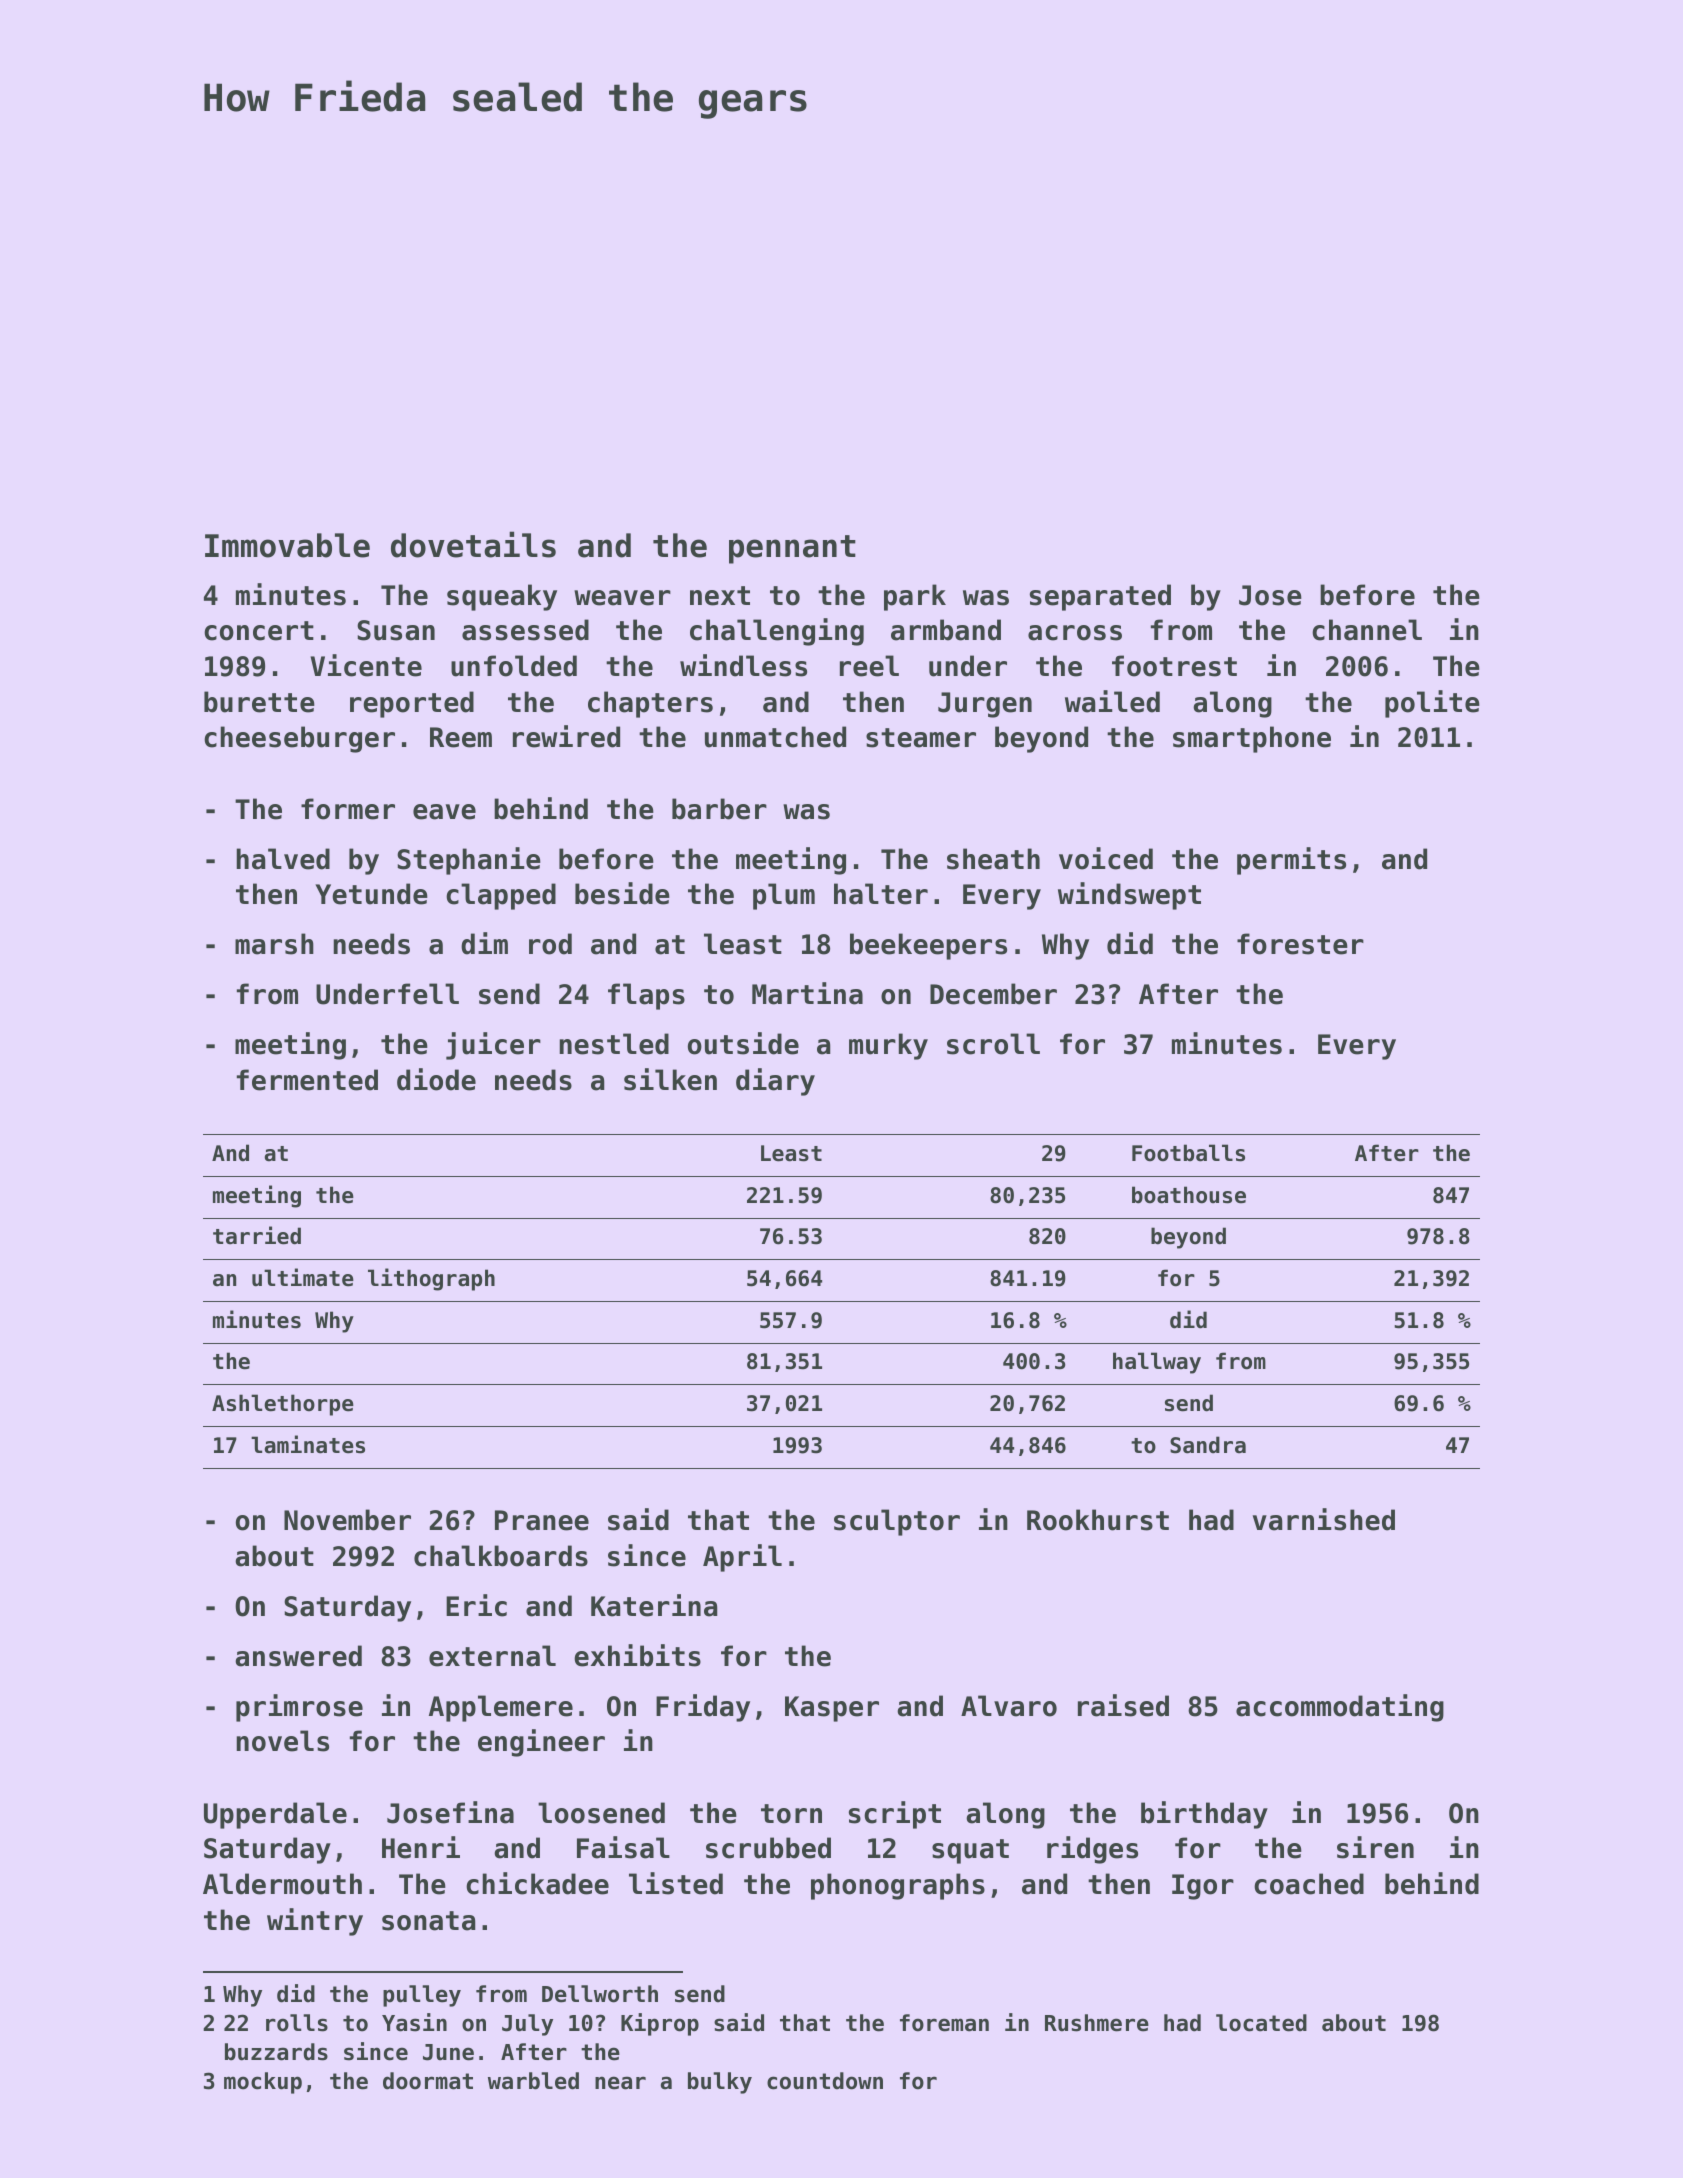  Describe the element at coordinates (1189, 1195) in the screenshot. I see `boathouse` at that location.
